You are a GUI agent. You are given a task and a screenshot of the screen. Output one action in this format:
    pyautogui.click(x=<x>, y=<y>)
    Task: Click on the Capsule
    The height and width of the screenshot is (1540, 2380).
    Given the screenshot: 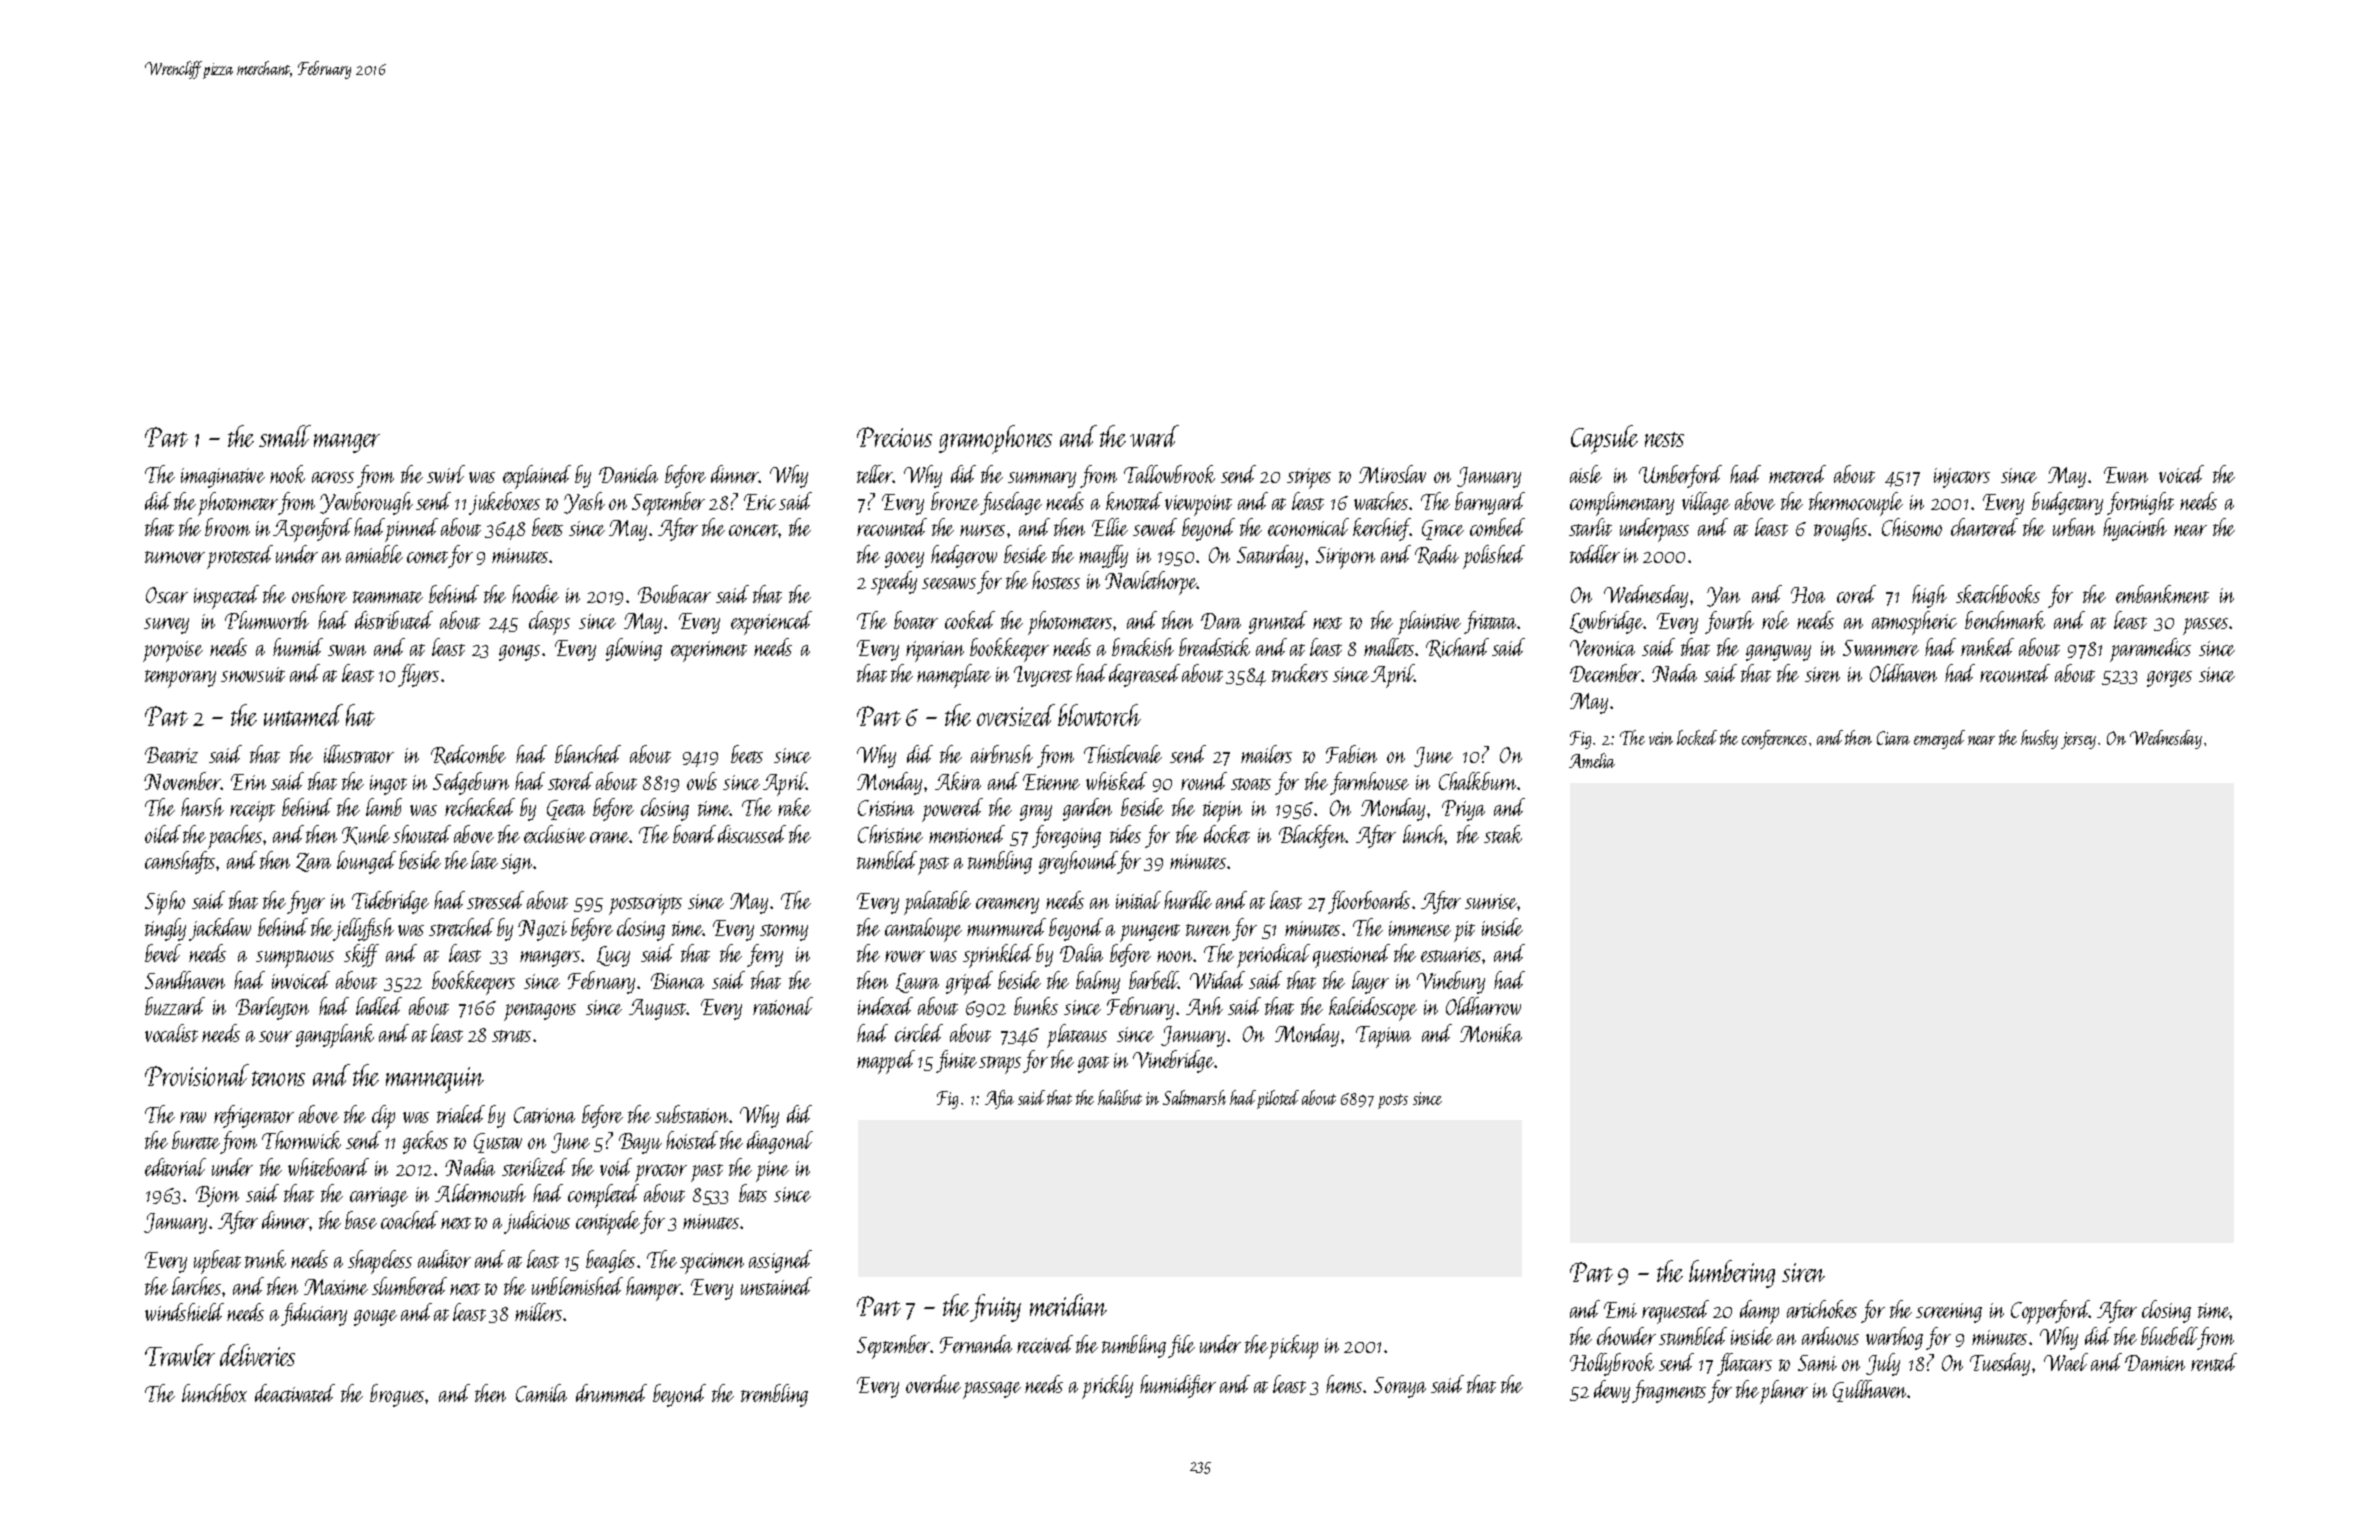 What is the action you would take?
    pyautogui.click(x=1604, y=439)
